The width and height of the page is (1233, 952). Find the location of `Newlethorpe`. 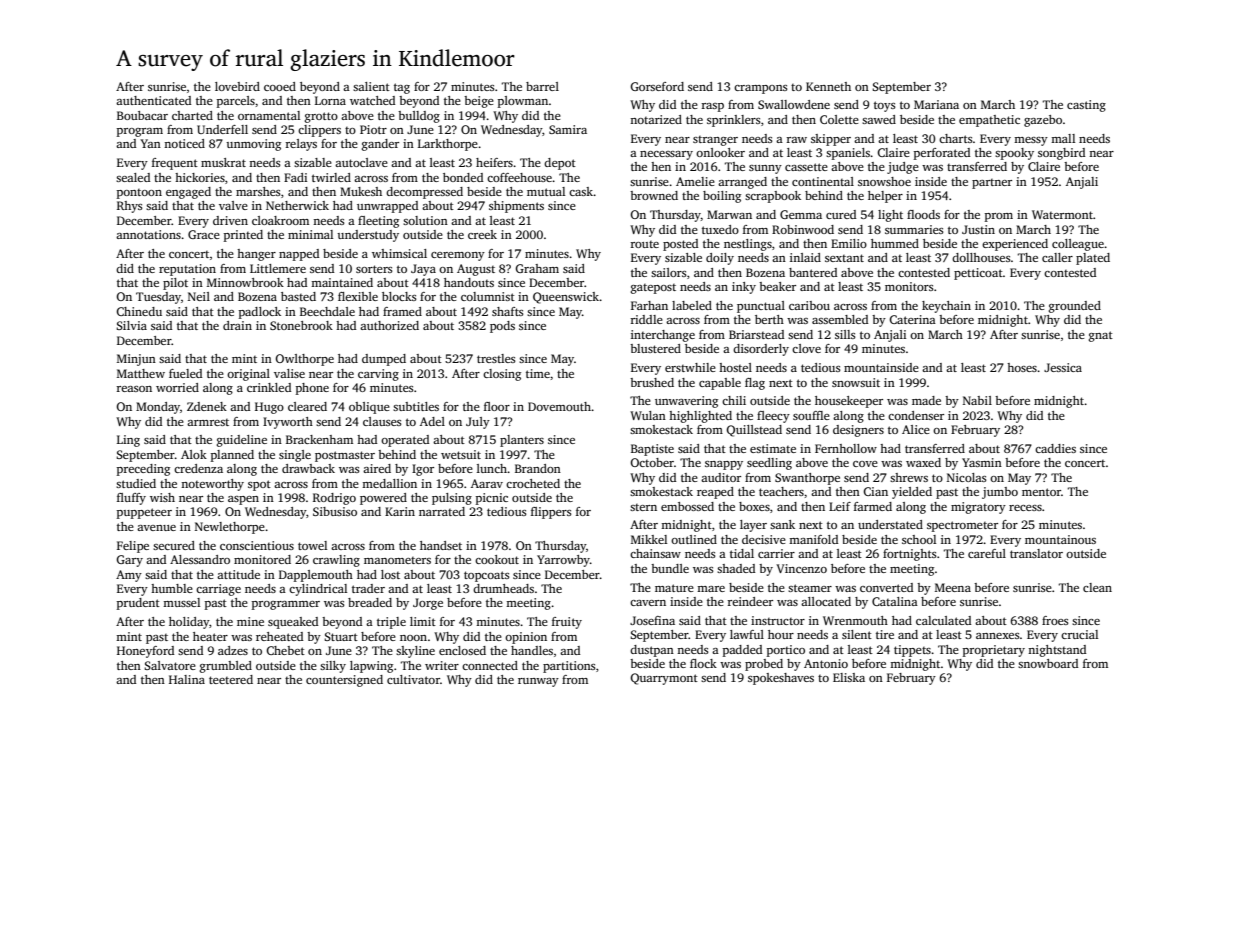

Newlethorpe is located at coordinates (230, 528).
